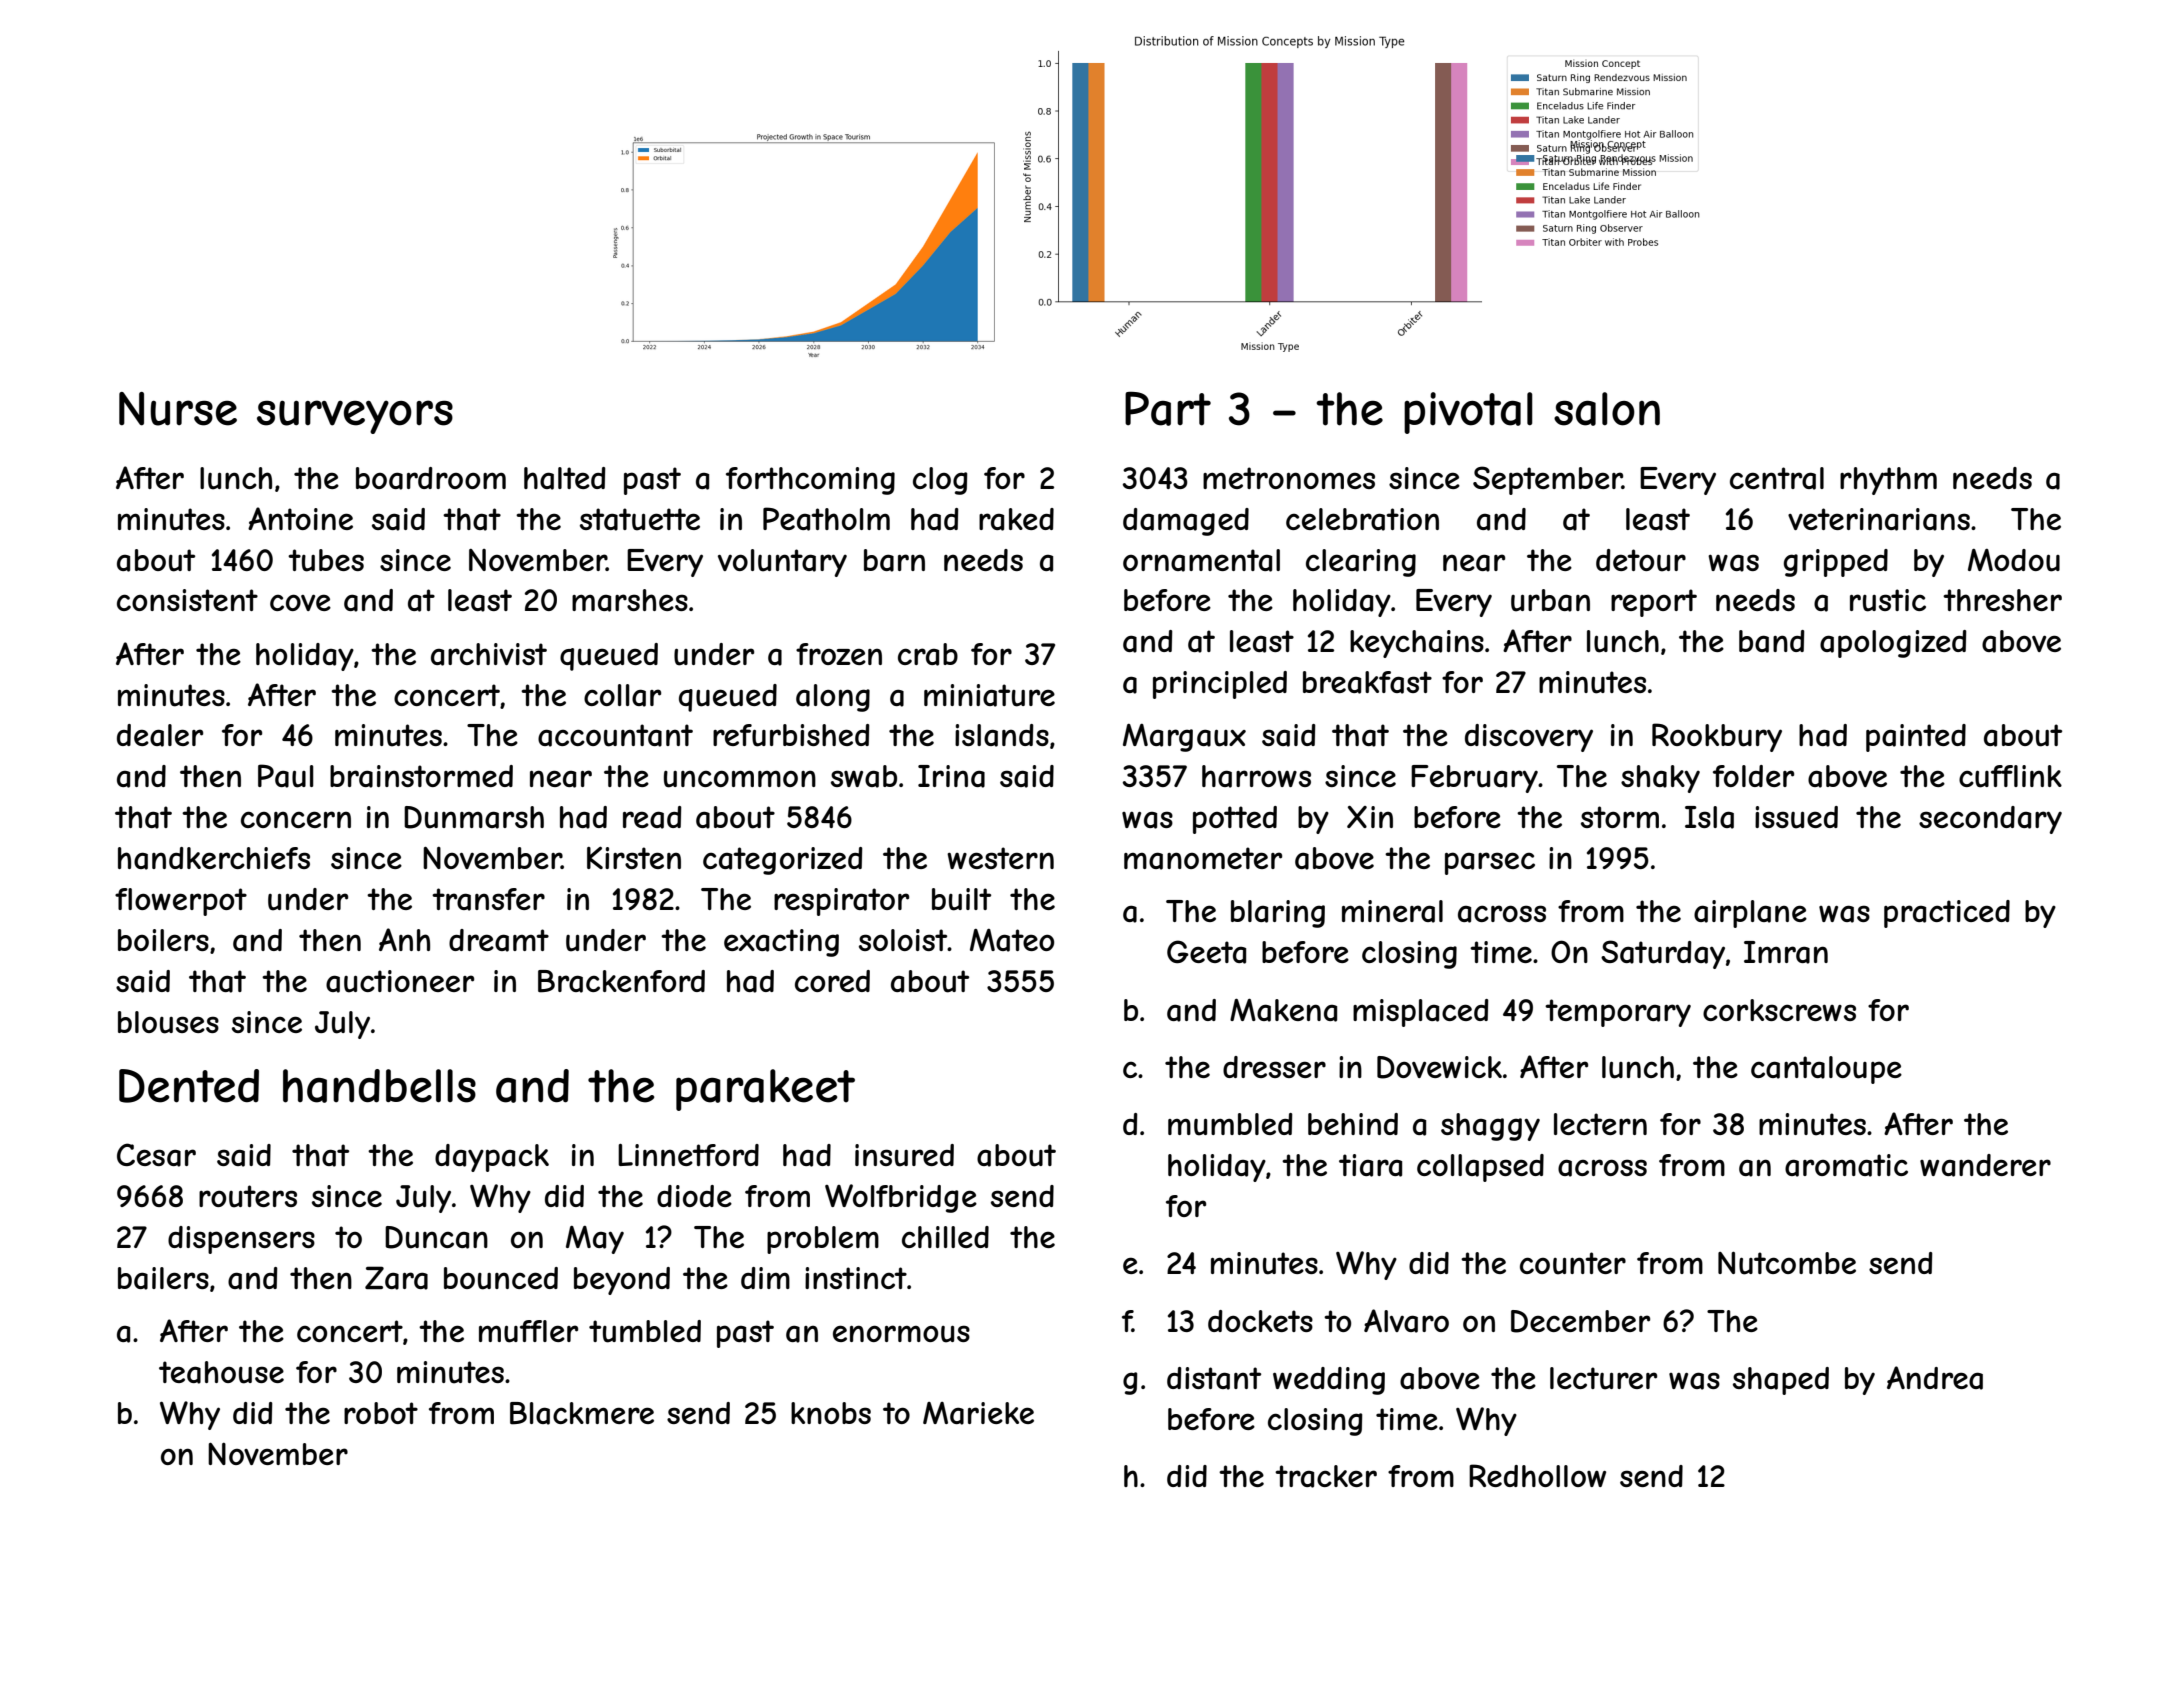  I want to click on salon, so click(1607, 409).
